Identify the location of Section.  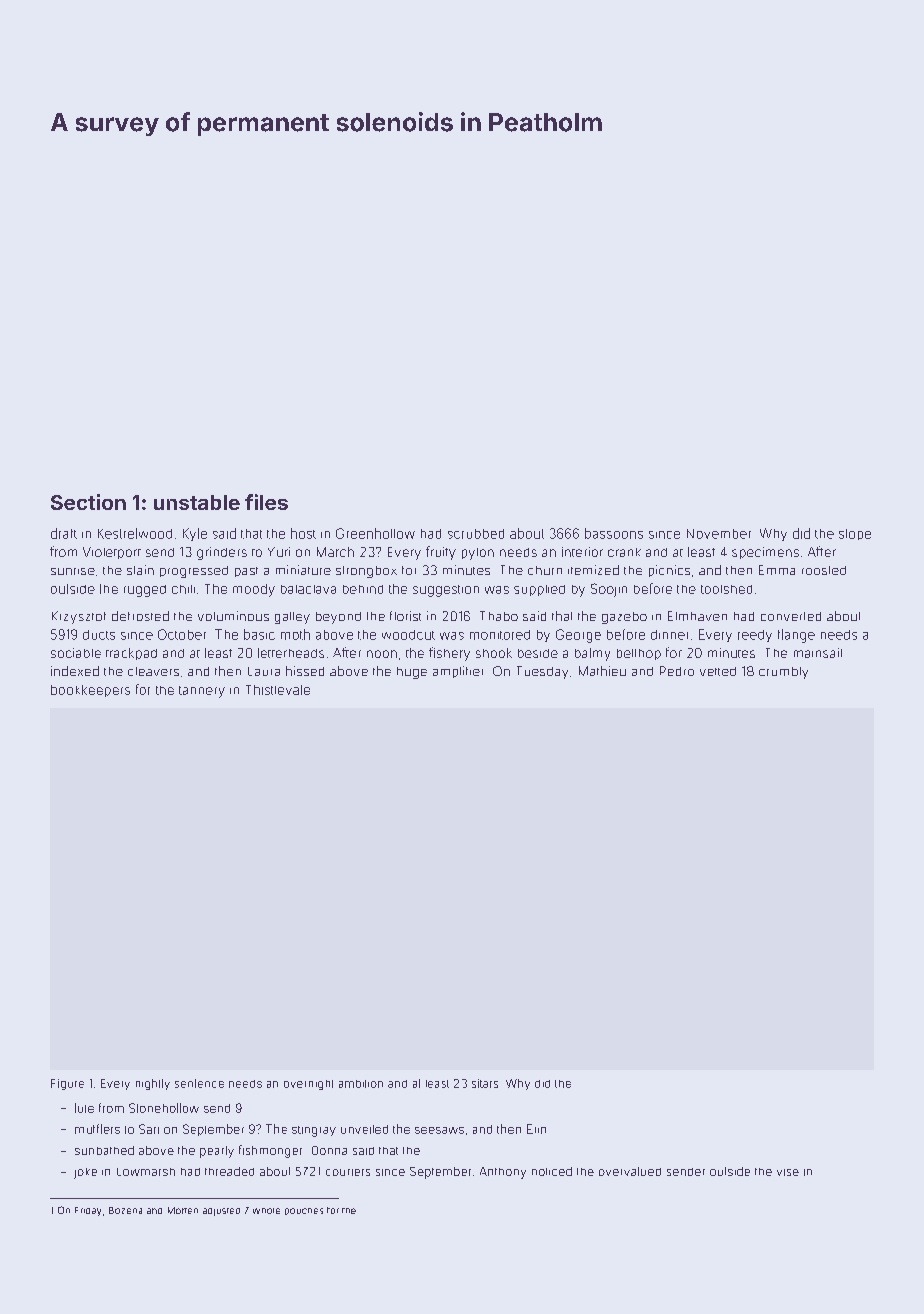
(88, 502).
